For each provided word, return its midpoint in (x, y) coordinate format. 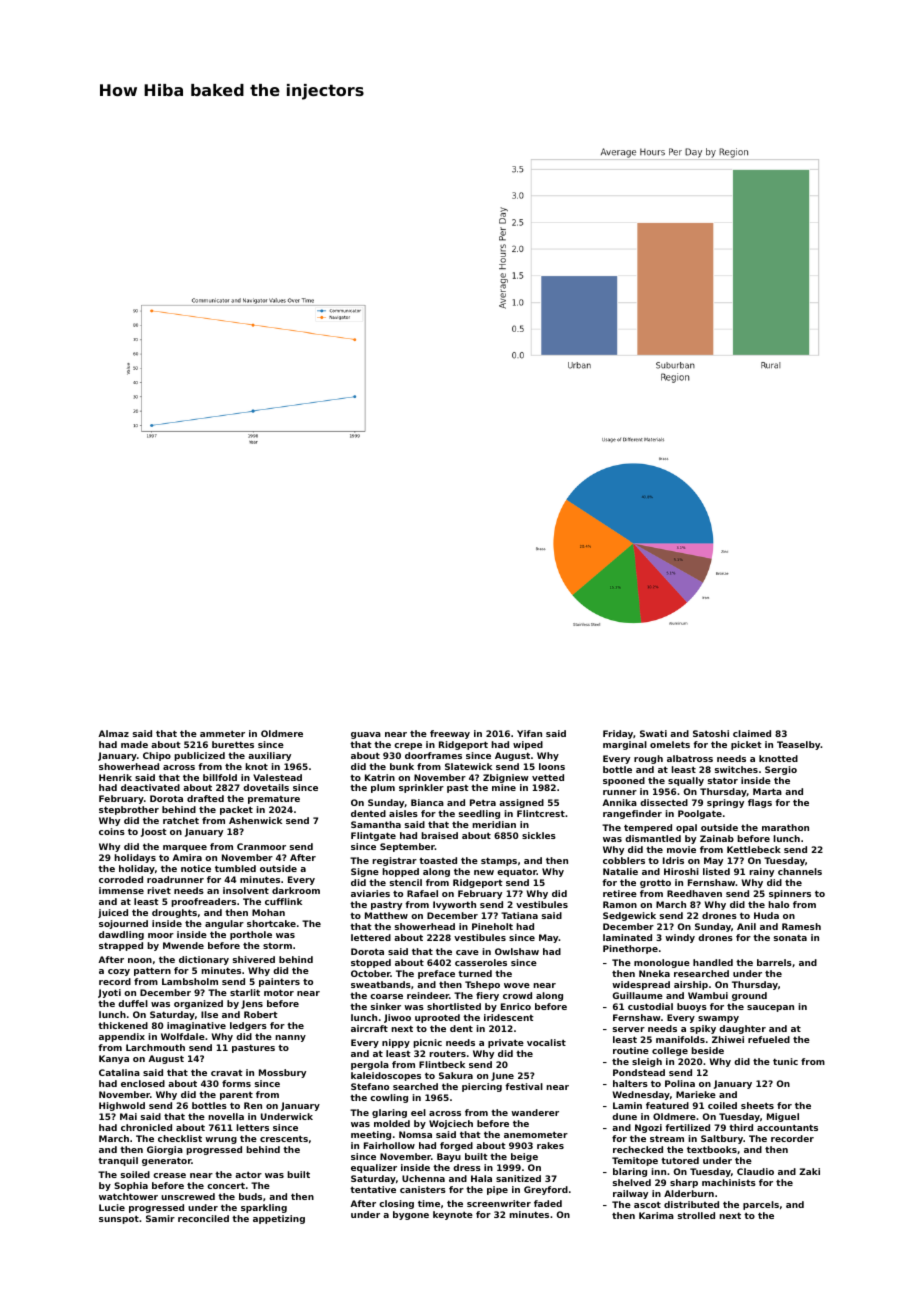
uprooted (437, 1018)
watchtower (128, 1196)
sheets (757, 1105)
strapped (121, 946)
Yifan (529, 733)
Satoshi (711, 733)
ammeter (222, 733)
